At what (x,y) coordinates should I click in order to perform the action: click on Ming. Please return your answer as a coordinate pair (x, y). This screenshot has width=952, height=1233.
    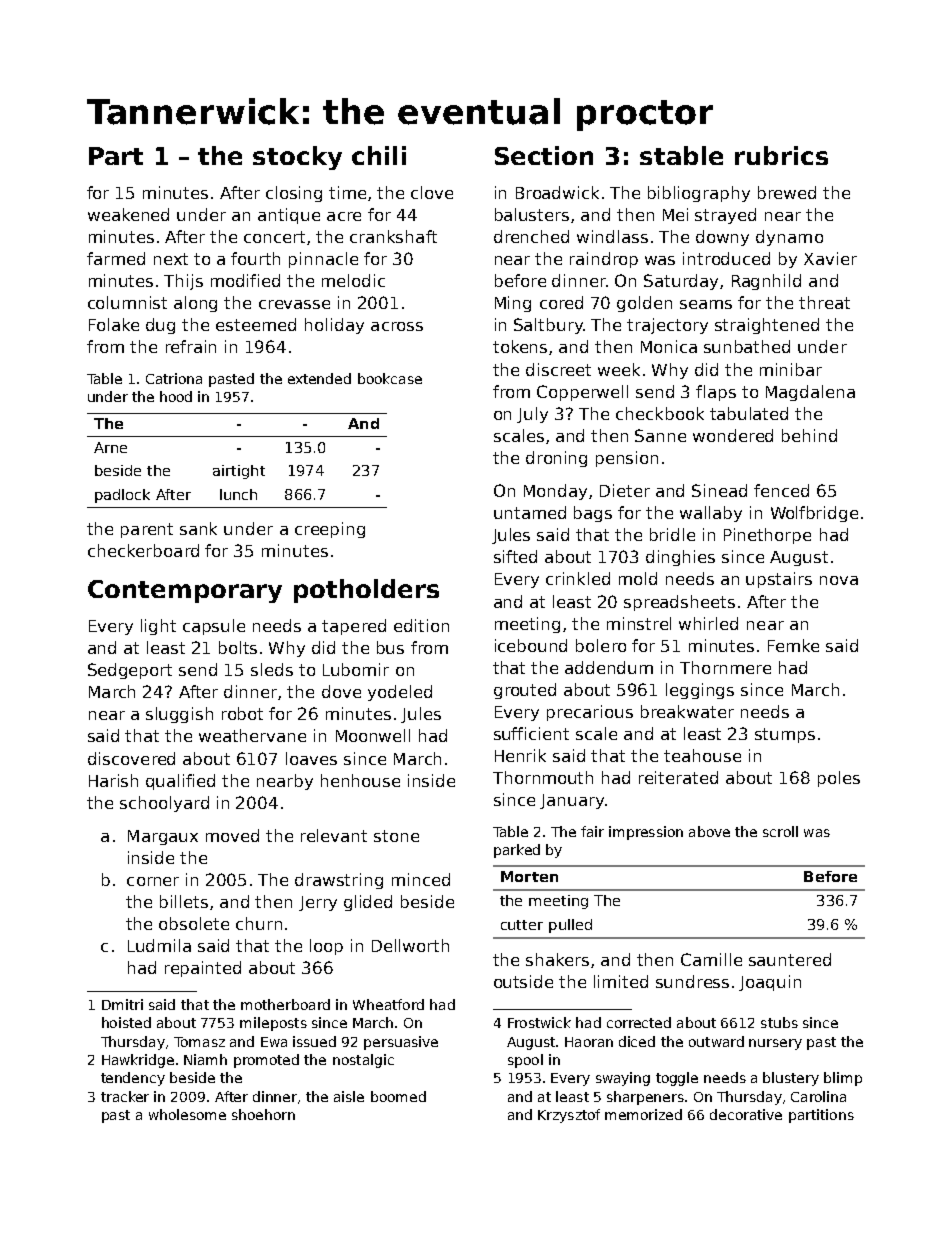
    Looking at the image, I should click on (513, 304).
